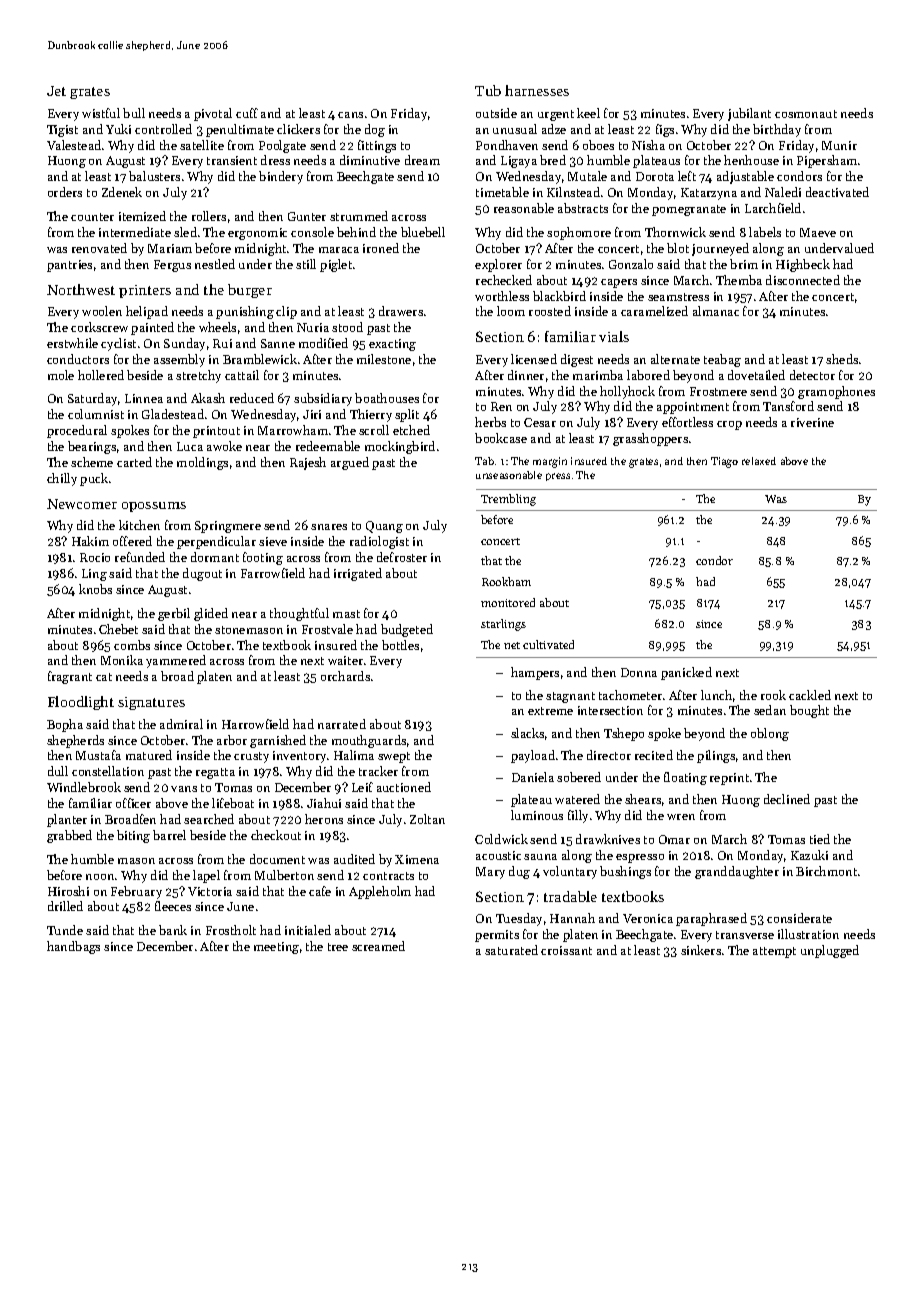  I want to click on monitored, so click(508, 602).
